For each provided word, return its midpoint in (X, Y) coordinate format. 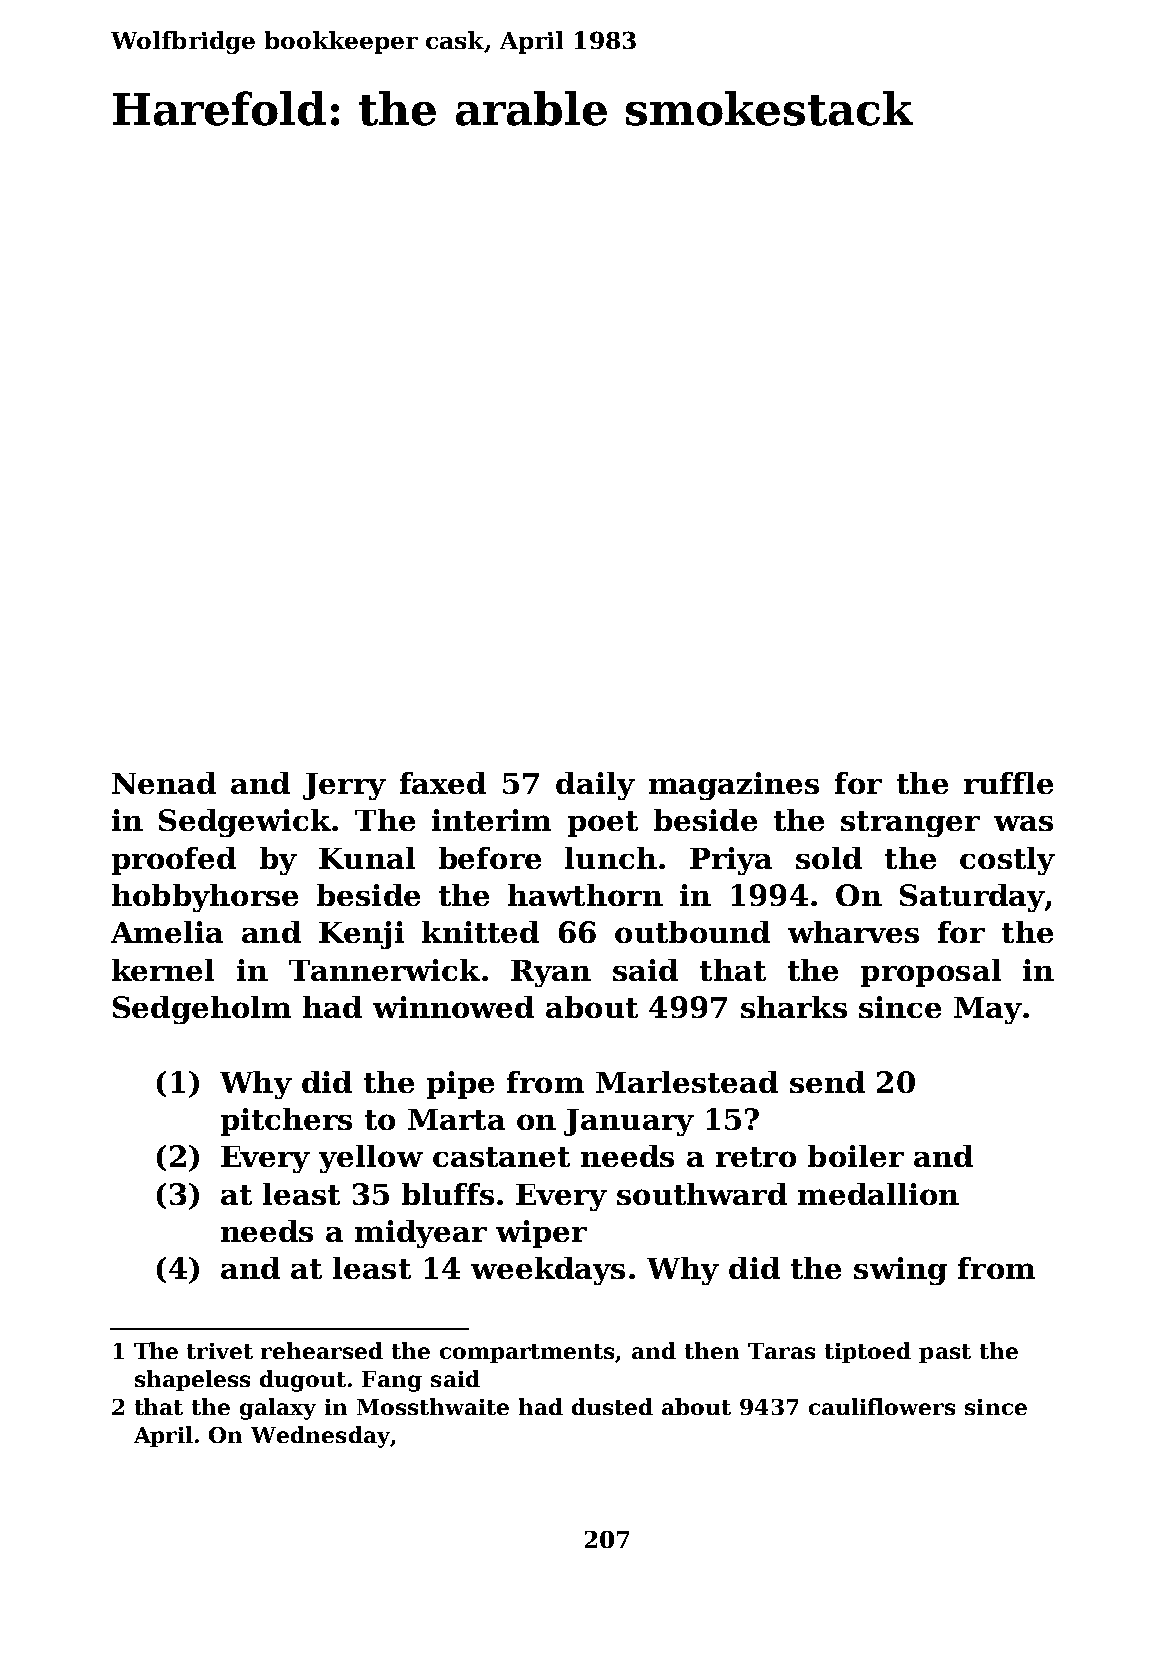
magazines (734, 786)
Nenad (164, 783)
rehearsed (322, 1350)
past (945, 1353)
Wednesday (320, 1437)
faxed (443, 783)
